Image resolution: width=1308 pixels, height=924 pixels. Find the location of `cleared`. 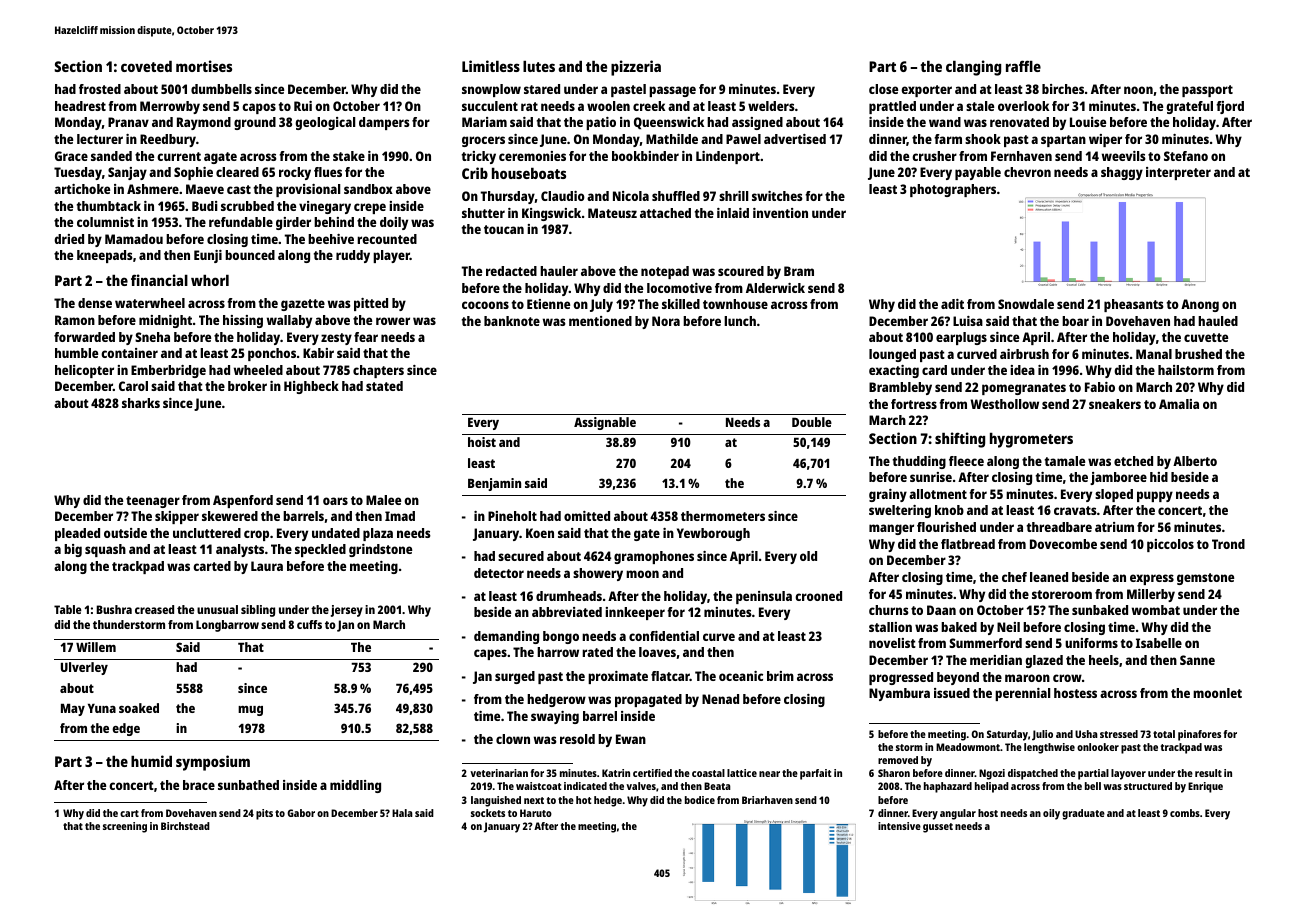

cleared is located at coordinates (237, 172).
